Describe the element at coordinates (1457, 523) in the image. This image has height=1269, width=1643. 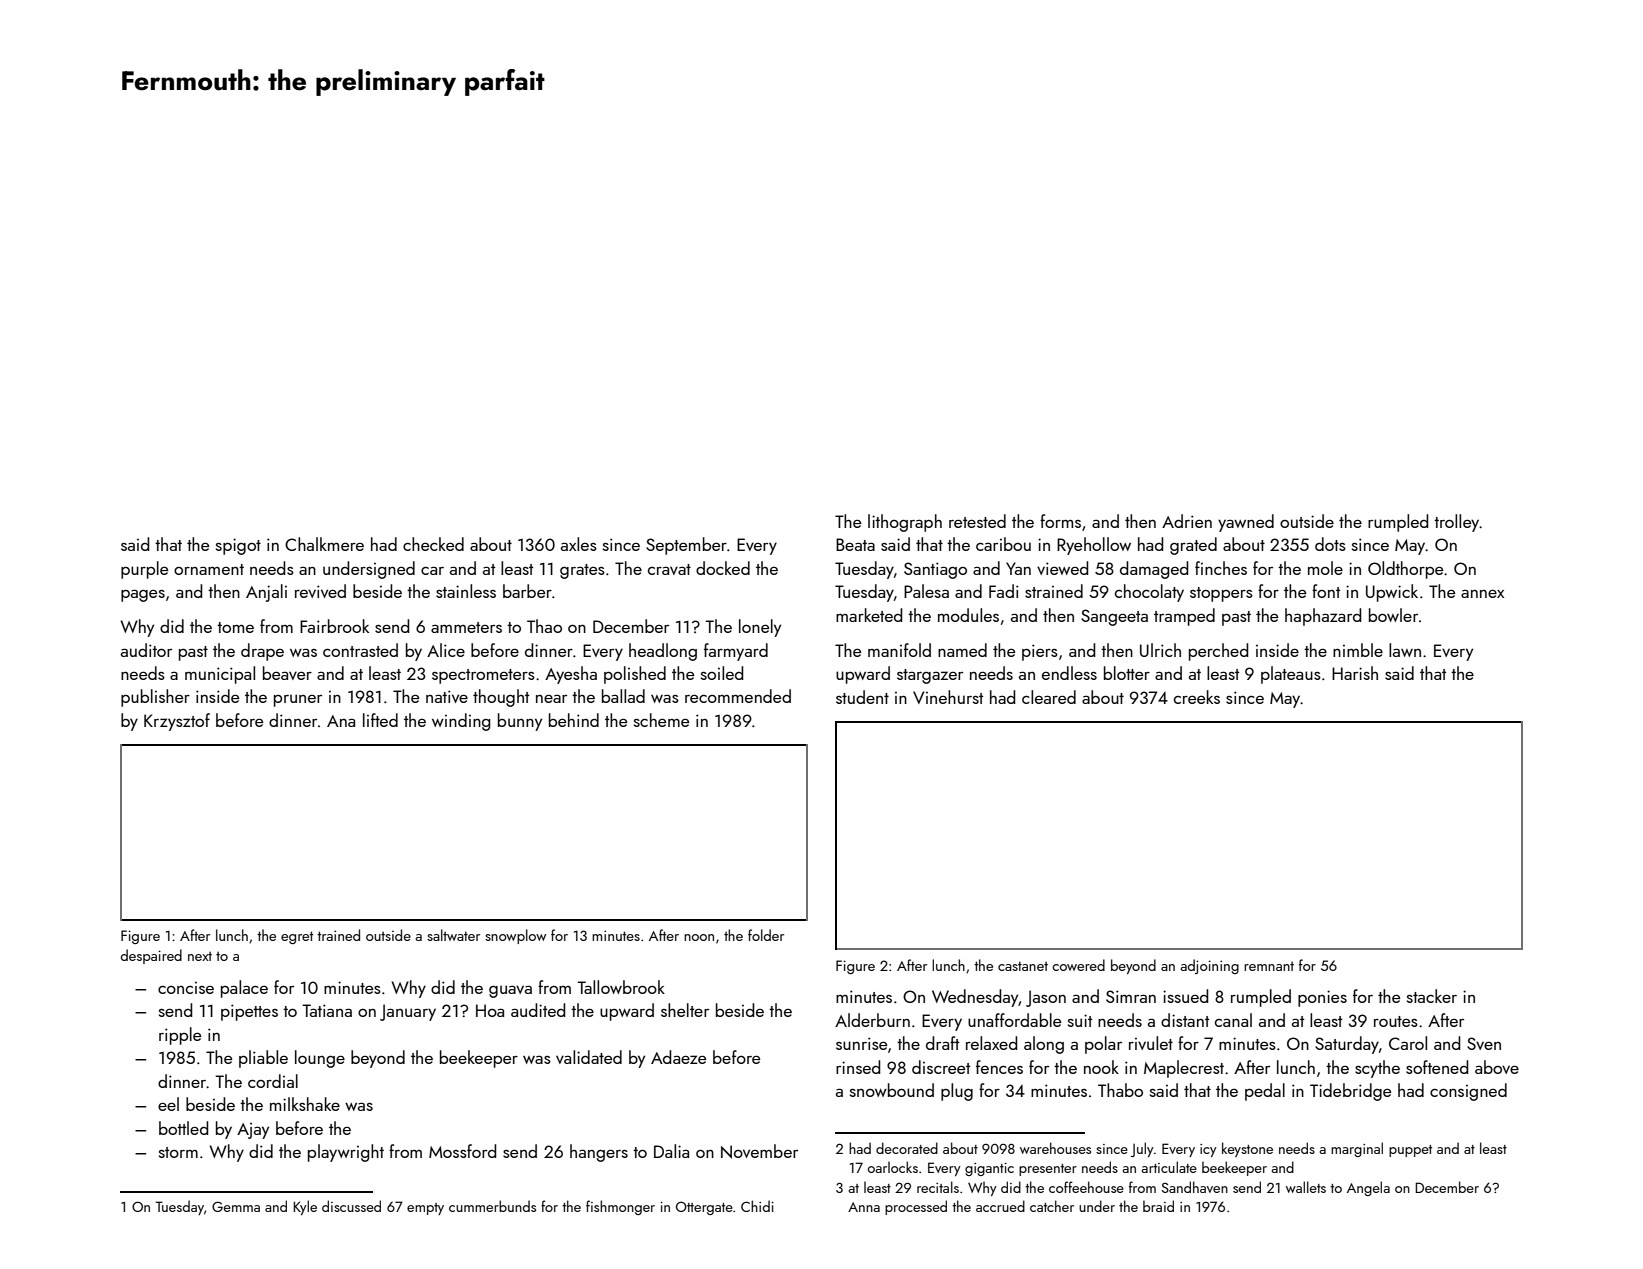
I see `trolley` at that location.
